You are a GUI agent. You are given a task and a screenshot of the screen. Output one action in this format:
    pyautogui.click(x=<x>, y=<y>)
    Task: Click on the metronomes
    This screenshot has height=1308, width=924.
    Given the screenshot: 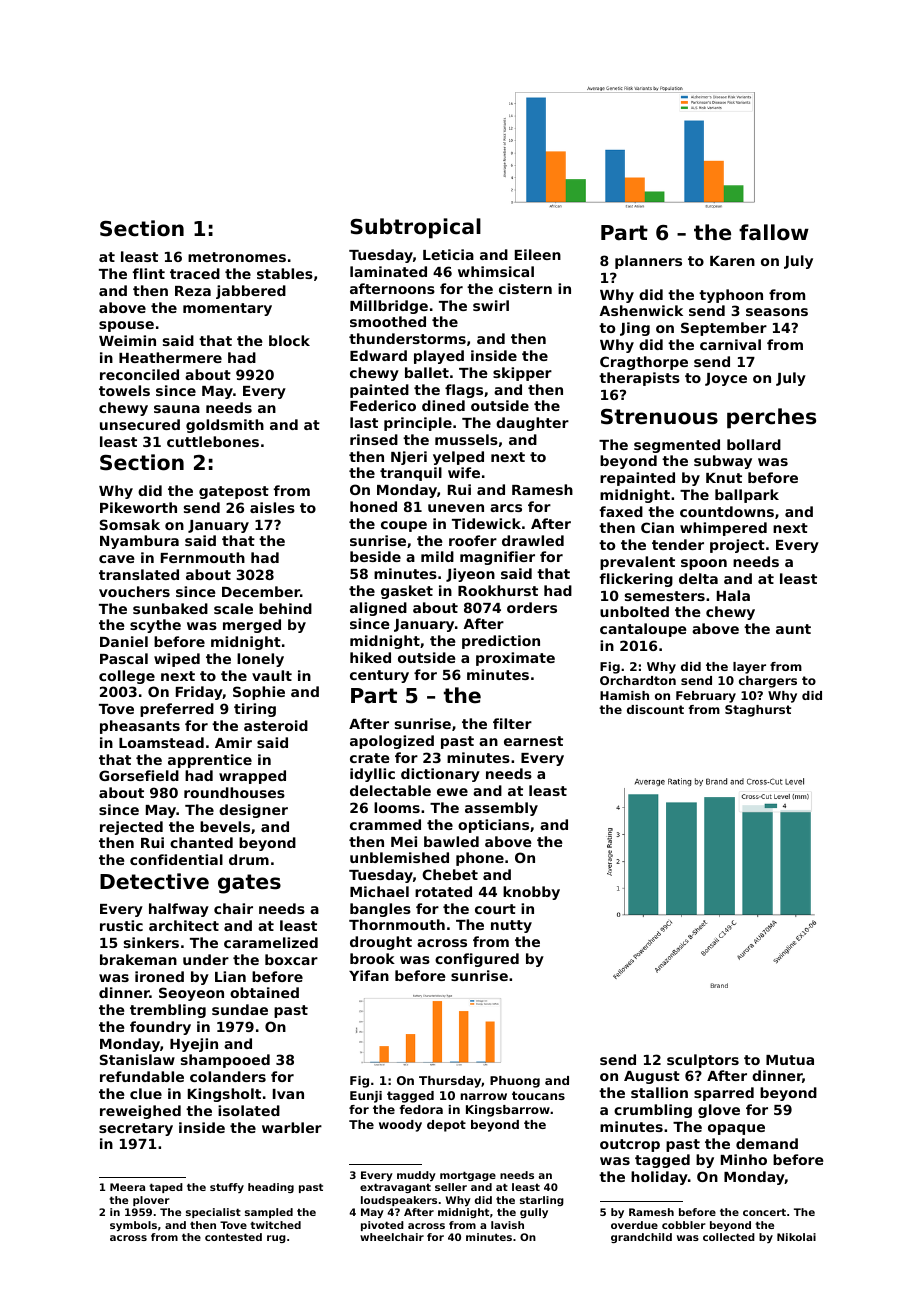 What is the action you would take?
    pyautogui.click(x=237, y=257)
